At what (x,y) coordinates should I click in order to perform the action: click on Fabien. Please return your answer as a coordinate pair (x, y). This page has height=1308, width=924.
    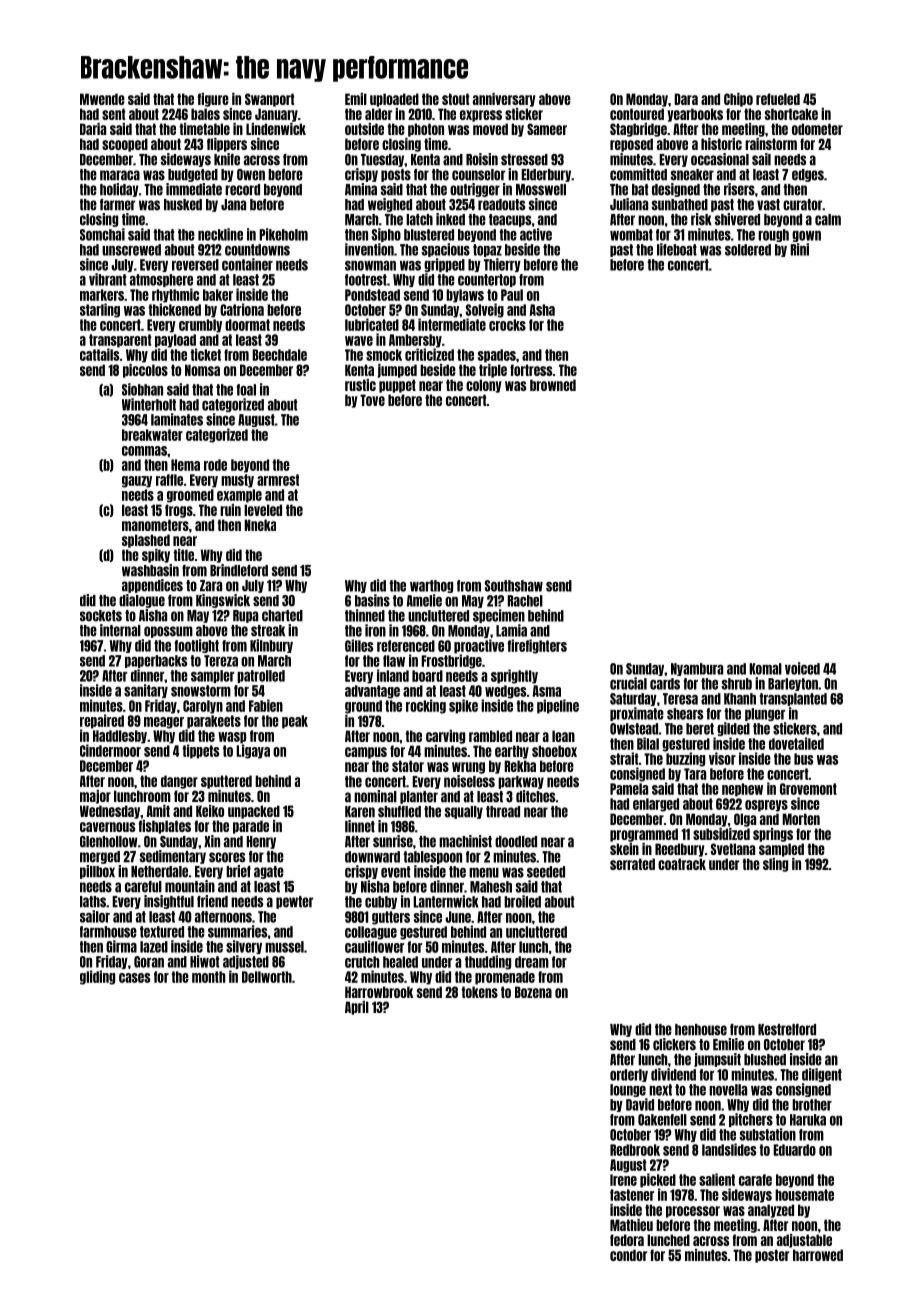
    Looking at the image, I should click on (266, 705).
